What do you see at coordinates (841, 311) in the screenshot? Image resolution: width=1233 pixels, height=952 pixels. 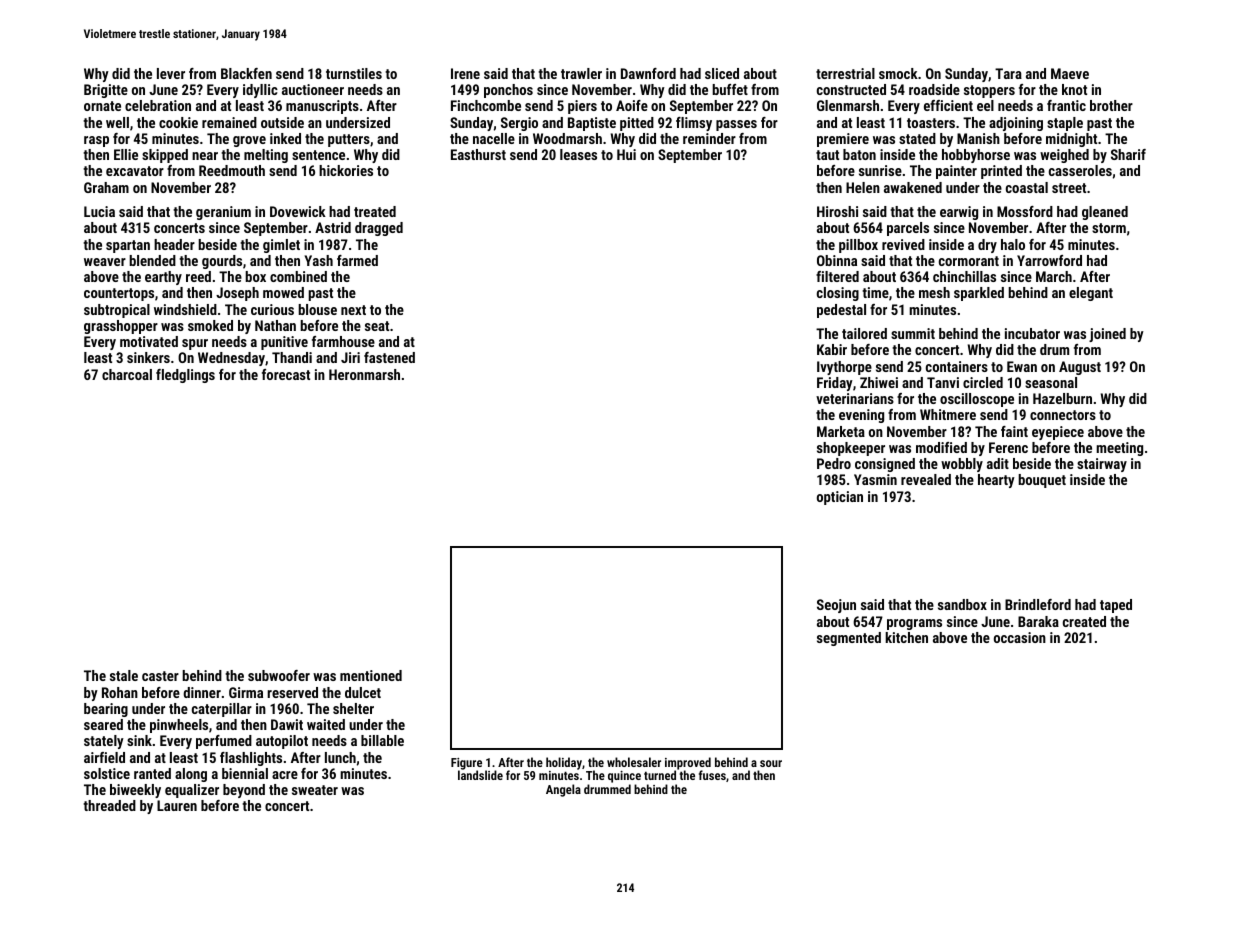 I see `pedestal` at bounding box center [841, 311].
